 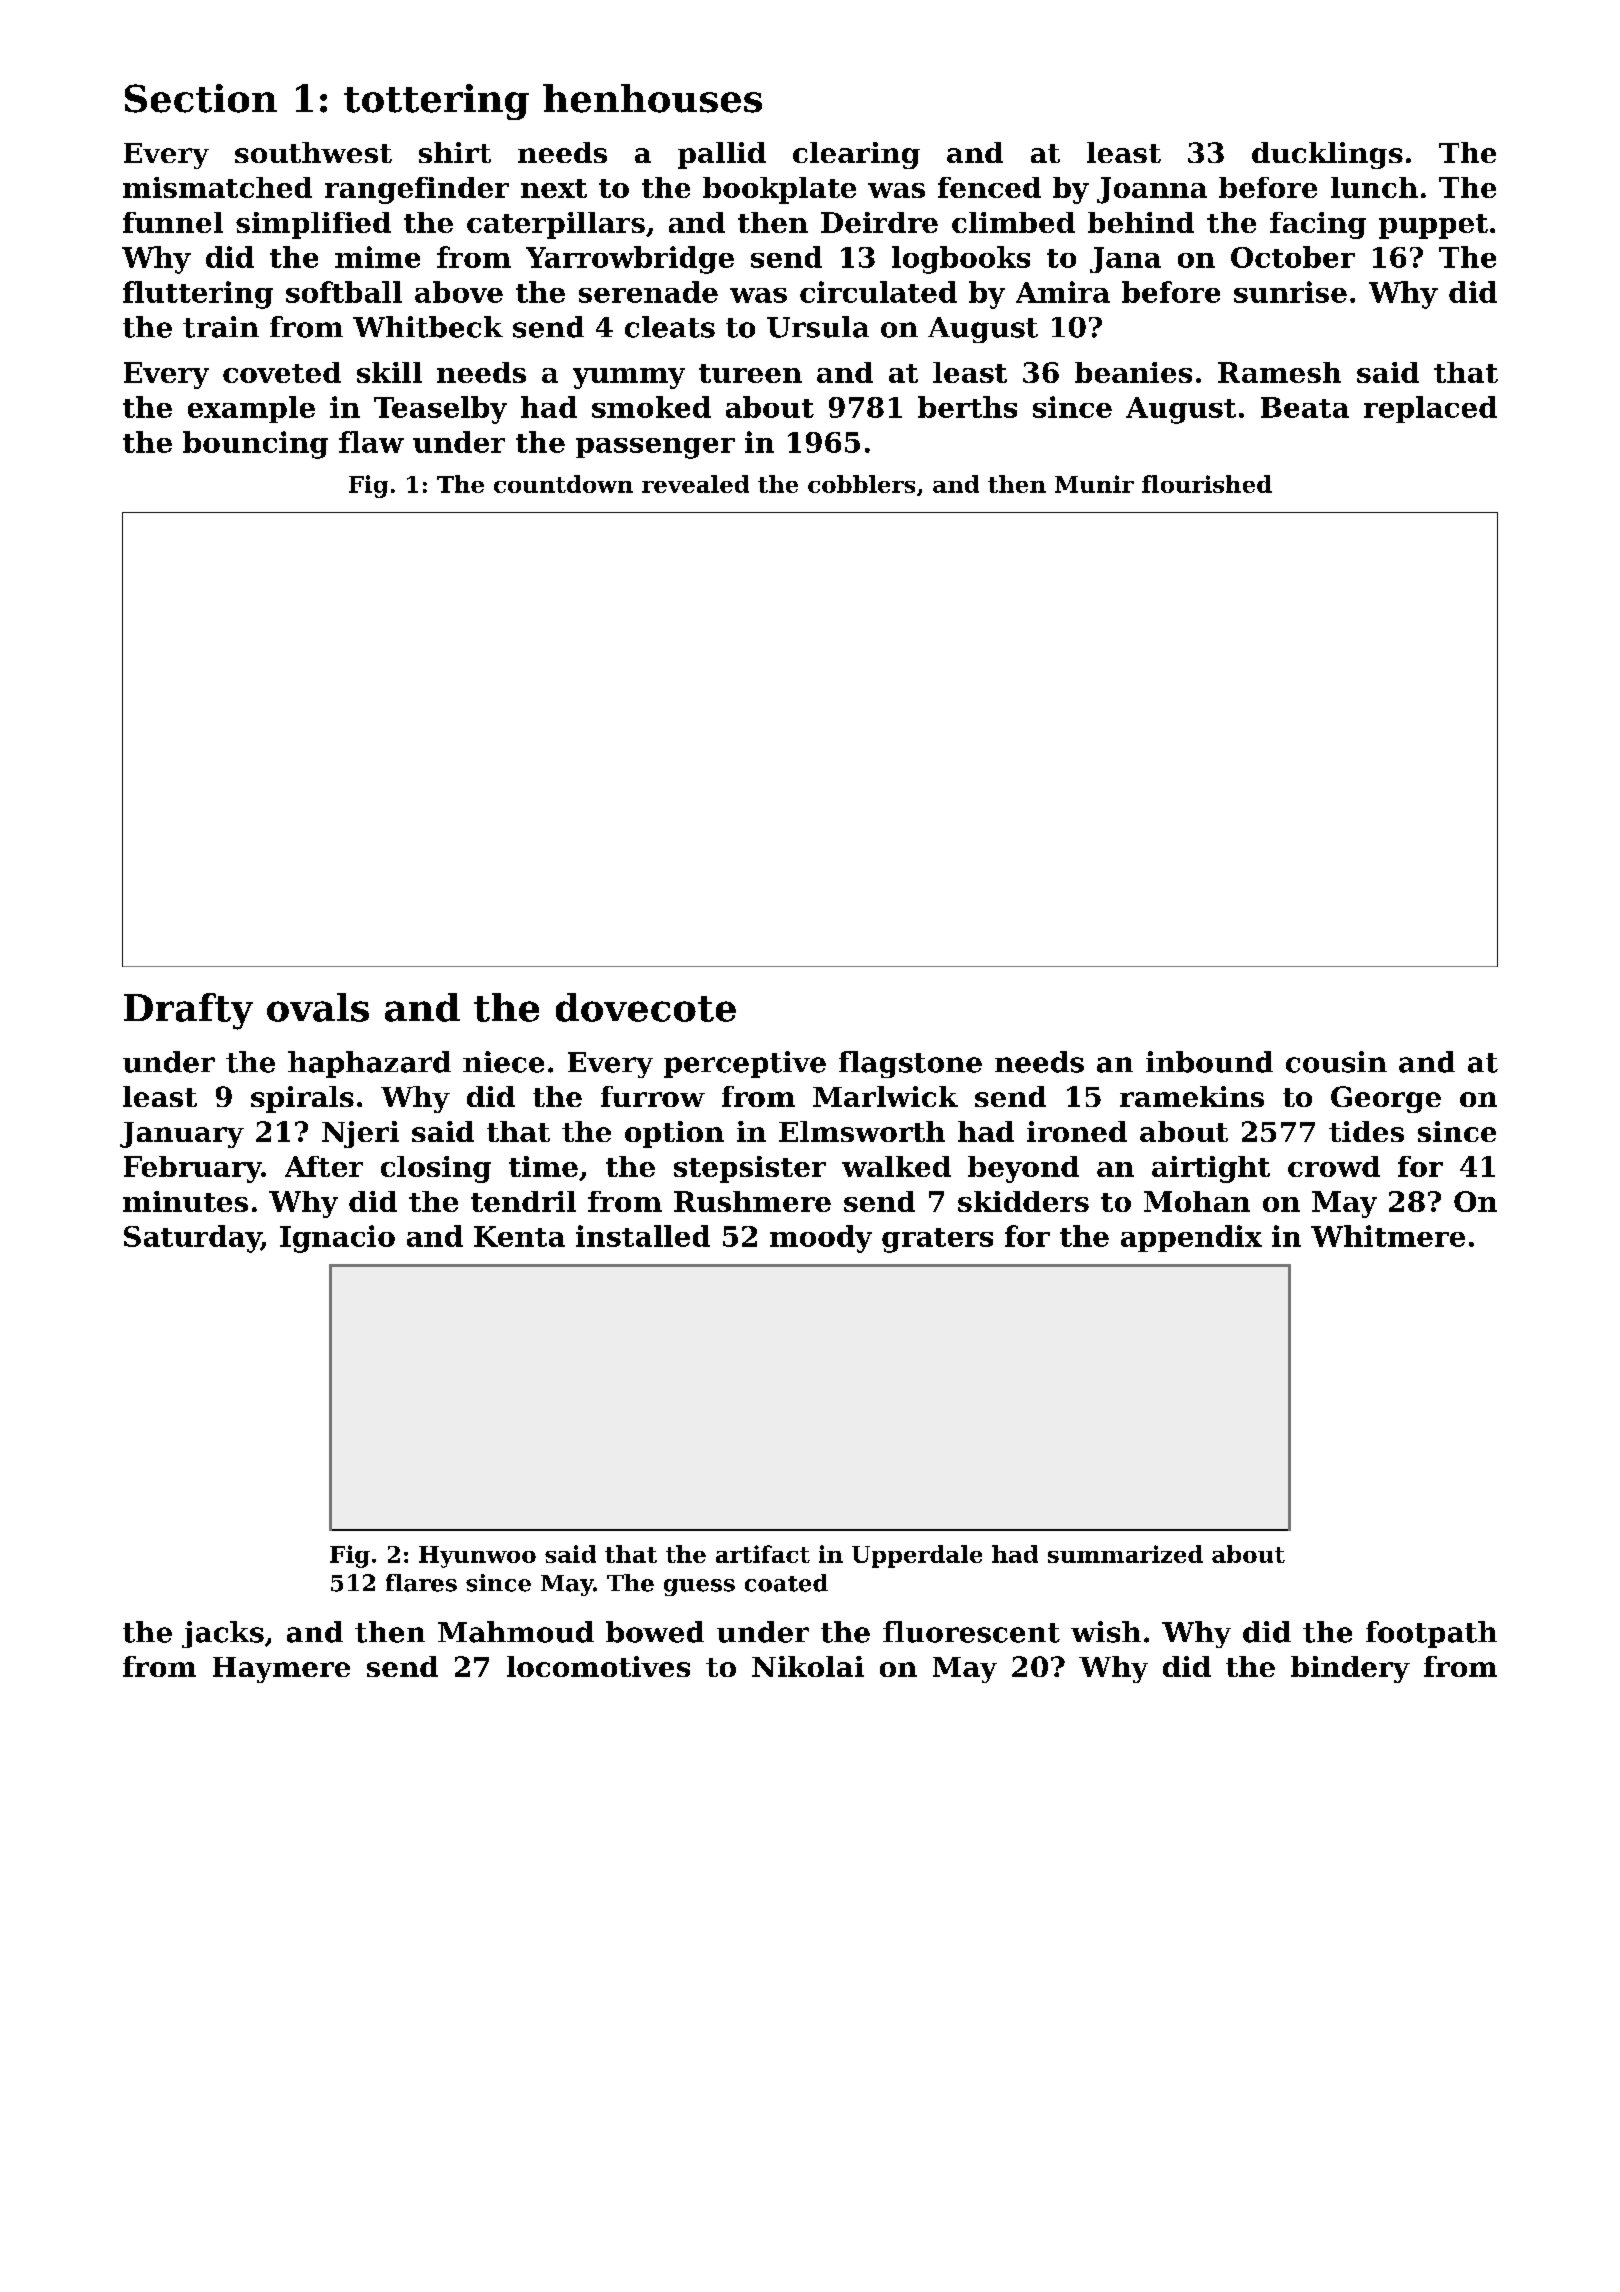 What do you see at coordinates (201, 98) in the screenshot?
I see `Section` at bounding box center [201, 98].
